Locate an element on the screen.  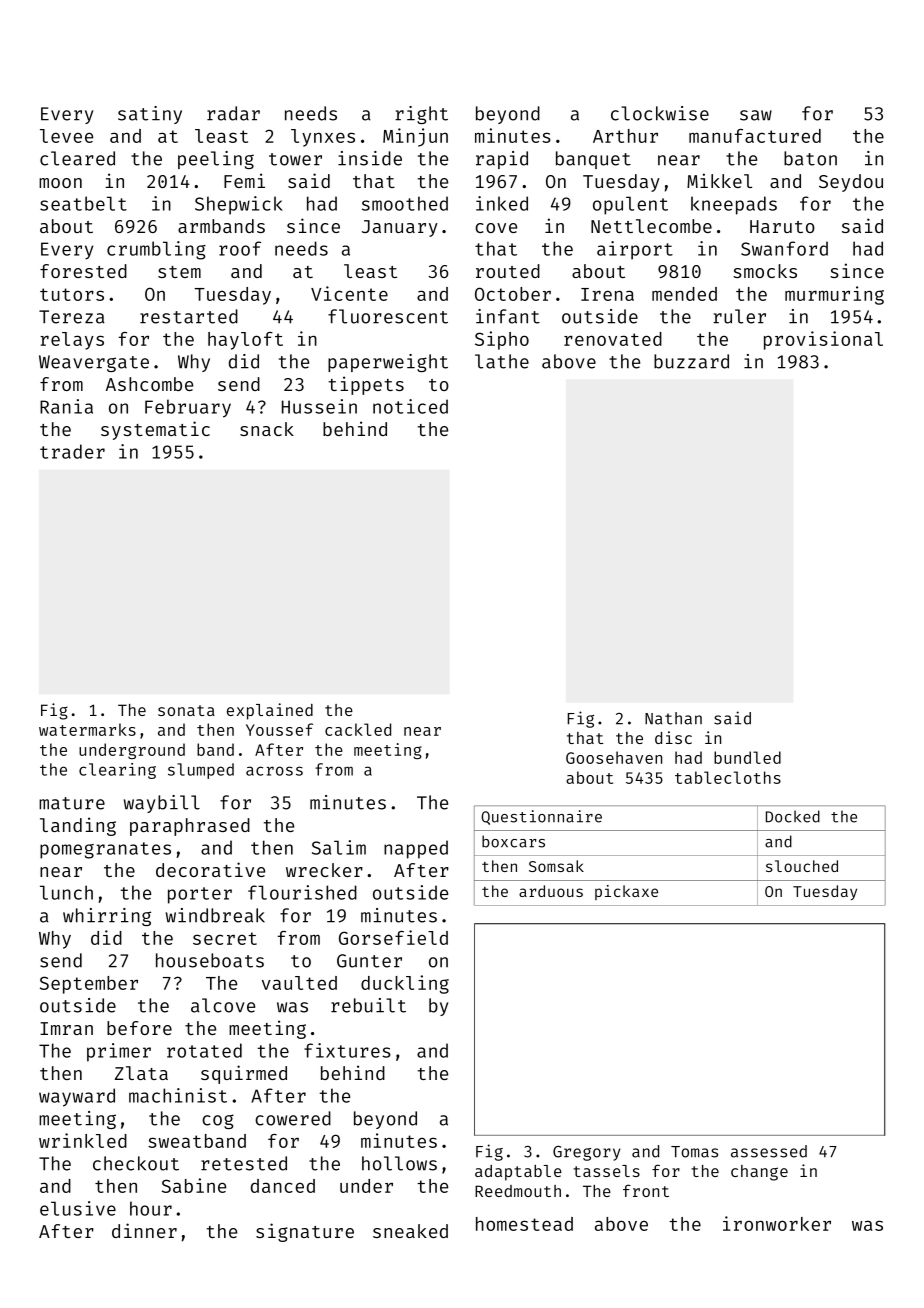
Hussein is located at coordinates (319, 406).
